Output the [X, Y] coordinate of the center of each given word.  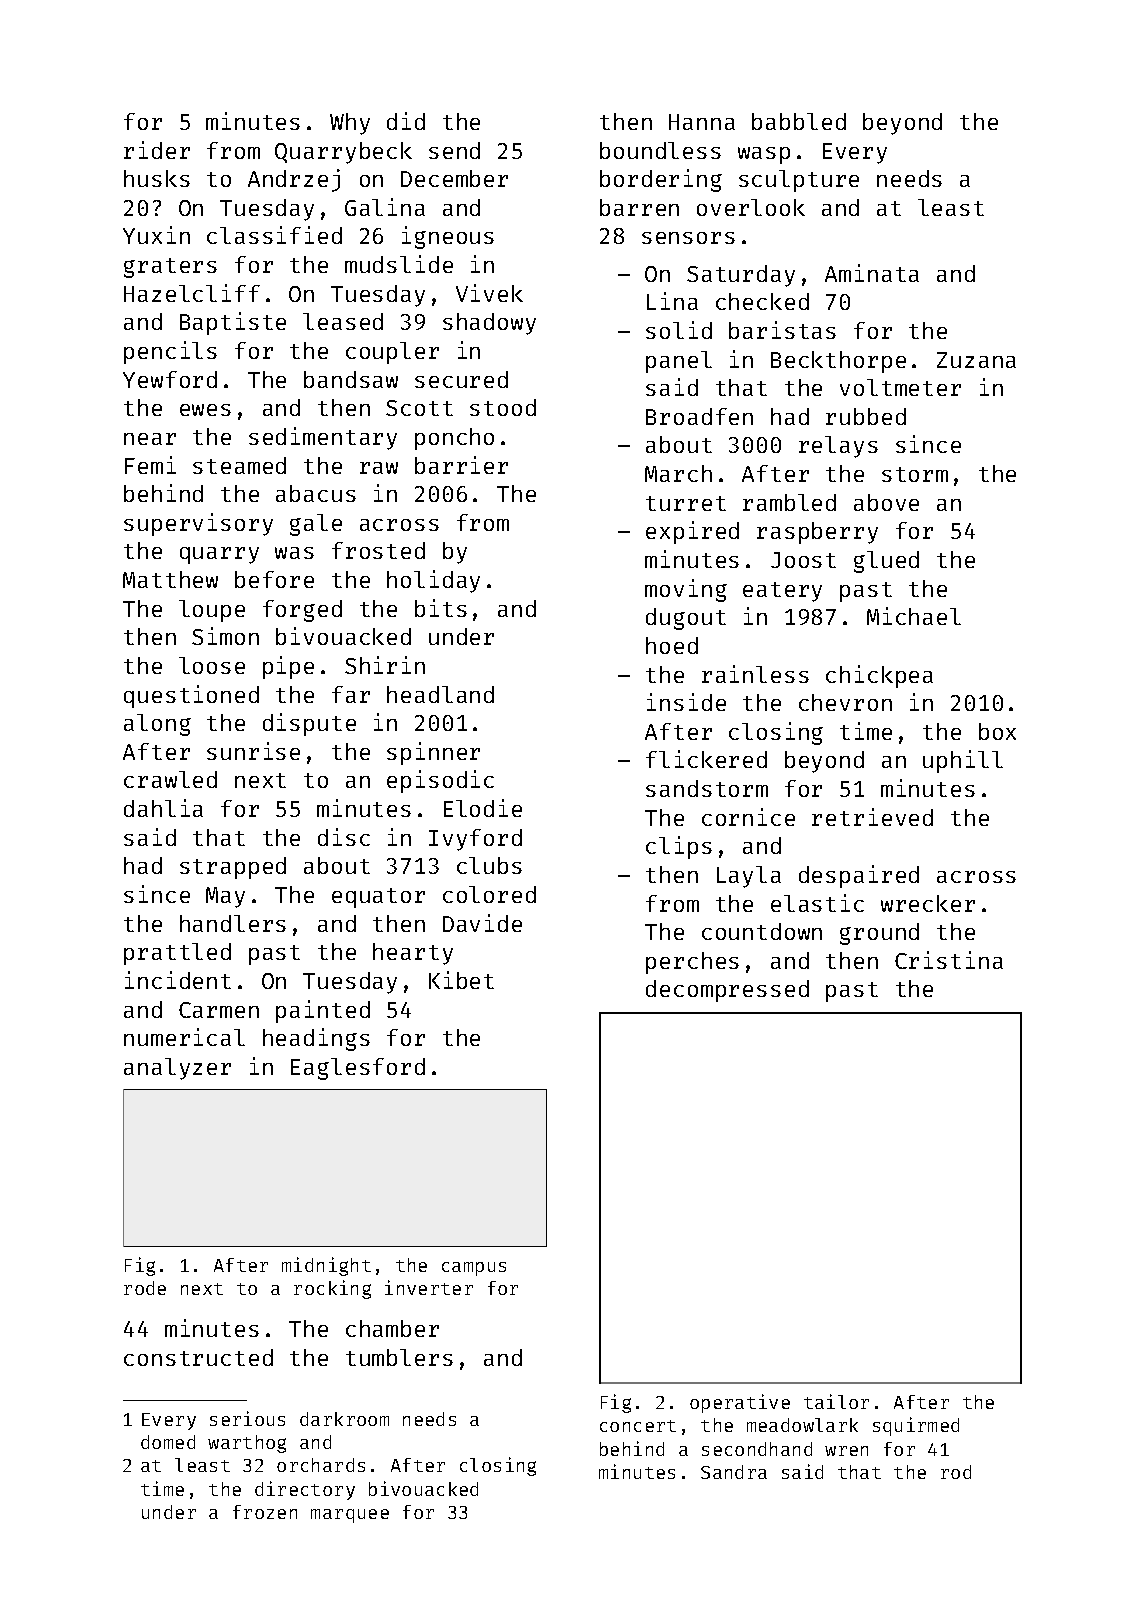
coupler [392, 353]
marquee [350, 1516]
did [406, 121]
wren [846, 1451]
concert [638, 1426]
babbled [799, 121]
